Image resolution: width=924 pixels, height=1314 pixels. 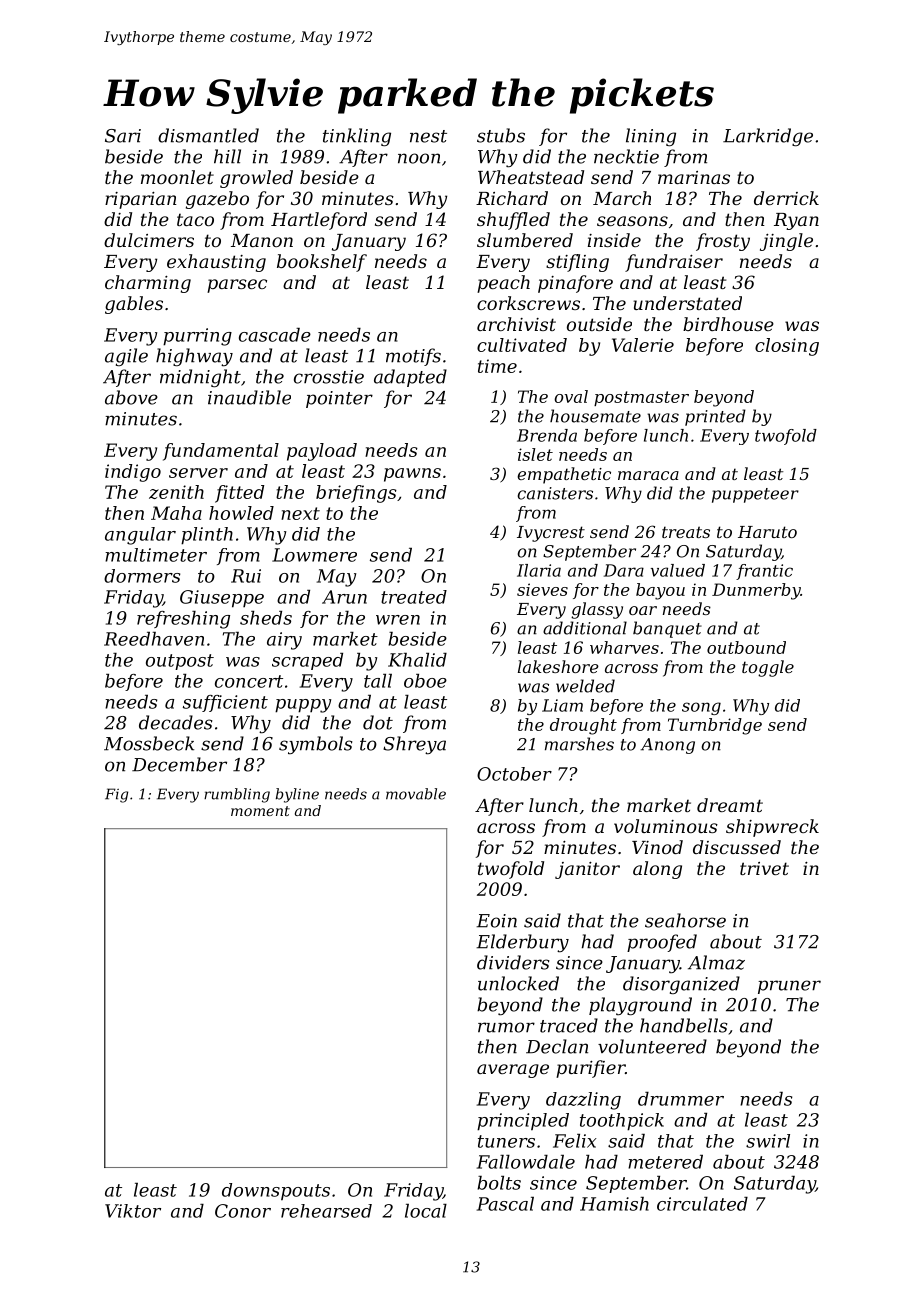 What do you see at coordinates (624, 570) in the screenshot?
I see `Dara` at bounding box center [624, 570].
